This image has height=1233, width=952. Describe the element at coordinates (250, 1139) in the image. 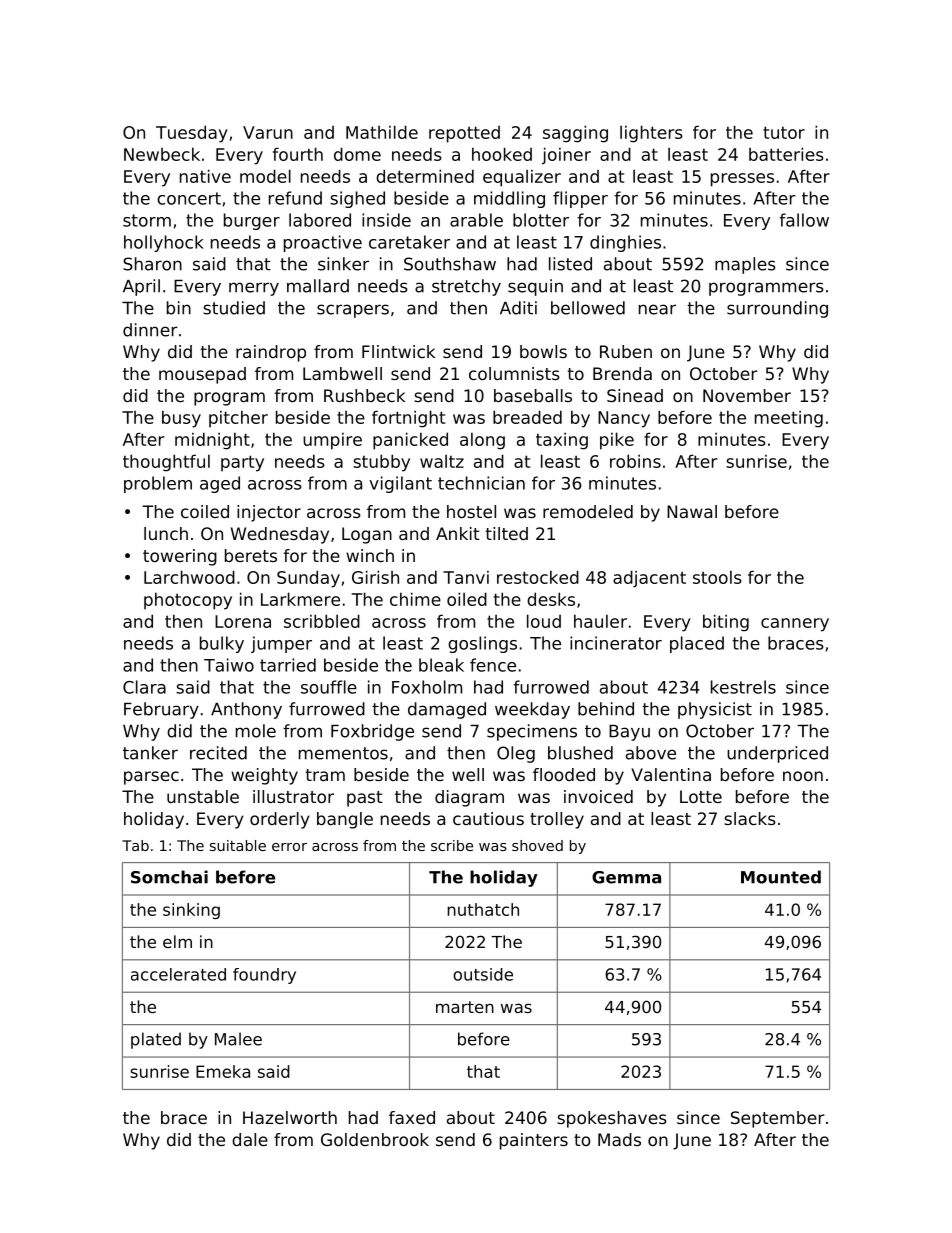

I see `dale` at that location.
